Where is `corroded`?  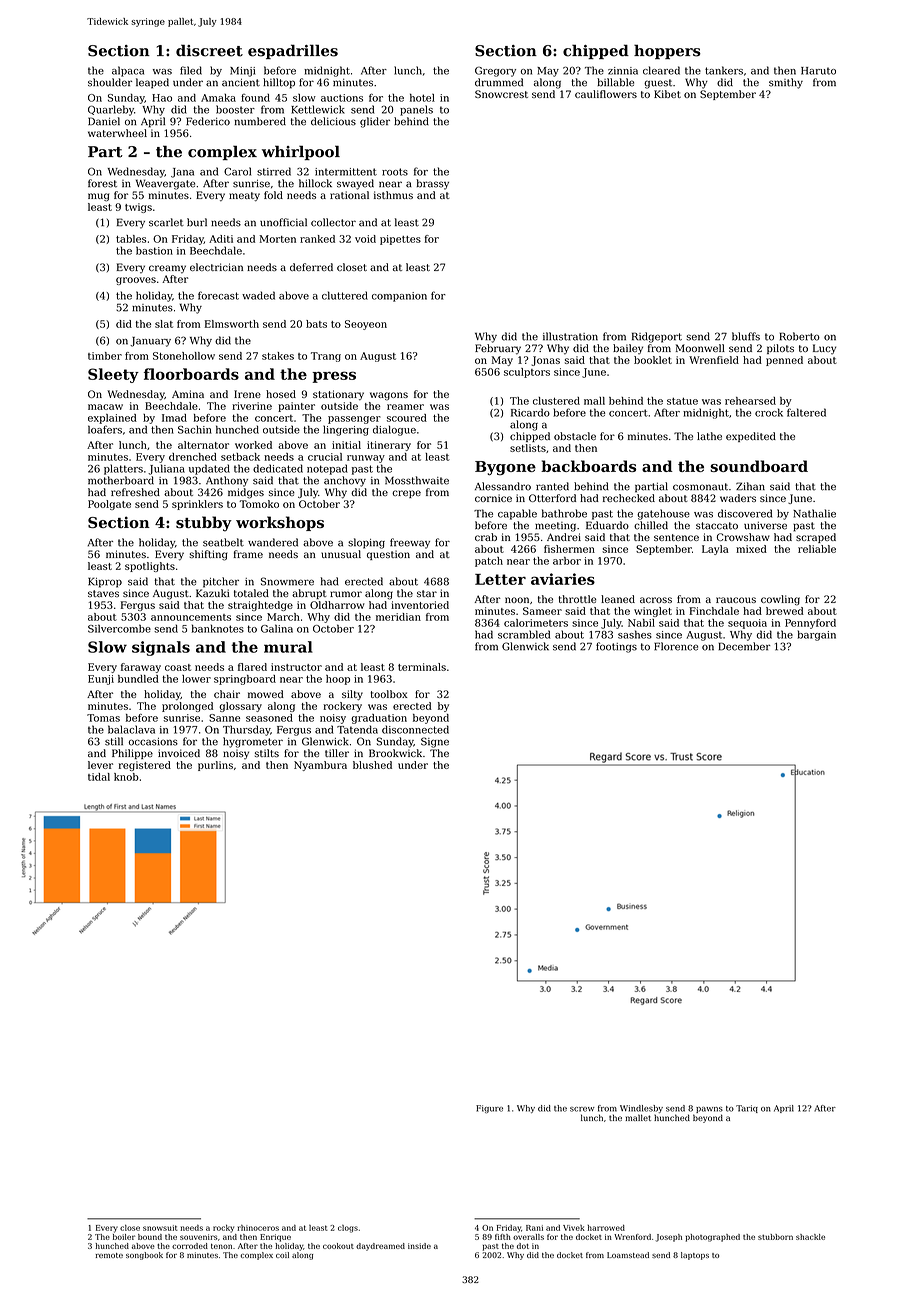 corroded is located at coordinates (190, 1246).
